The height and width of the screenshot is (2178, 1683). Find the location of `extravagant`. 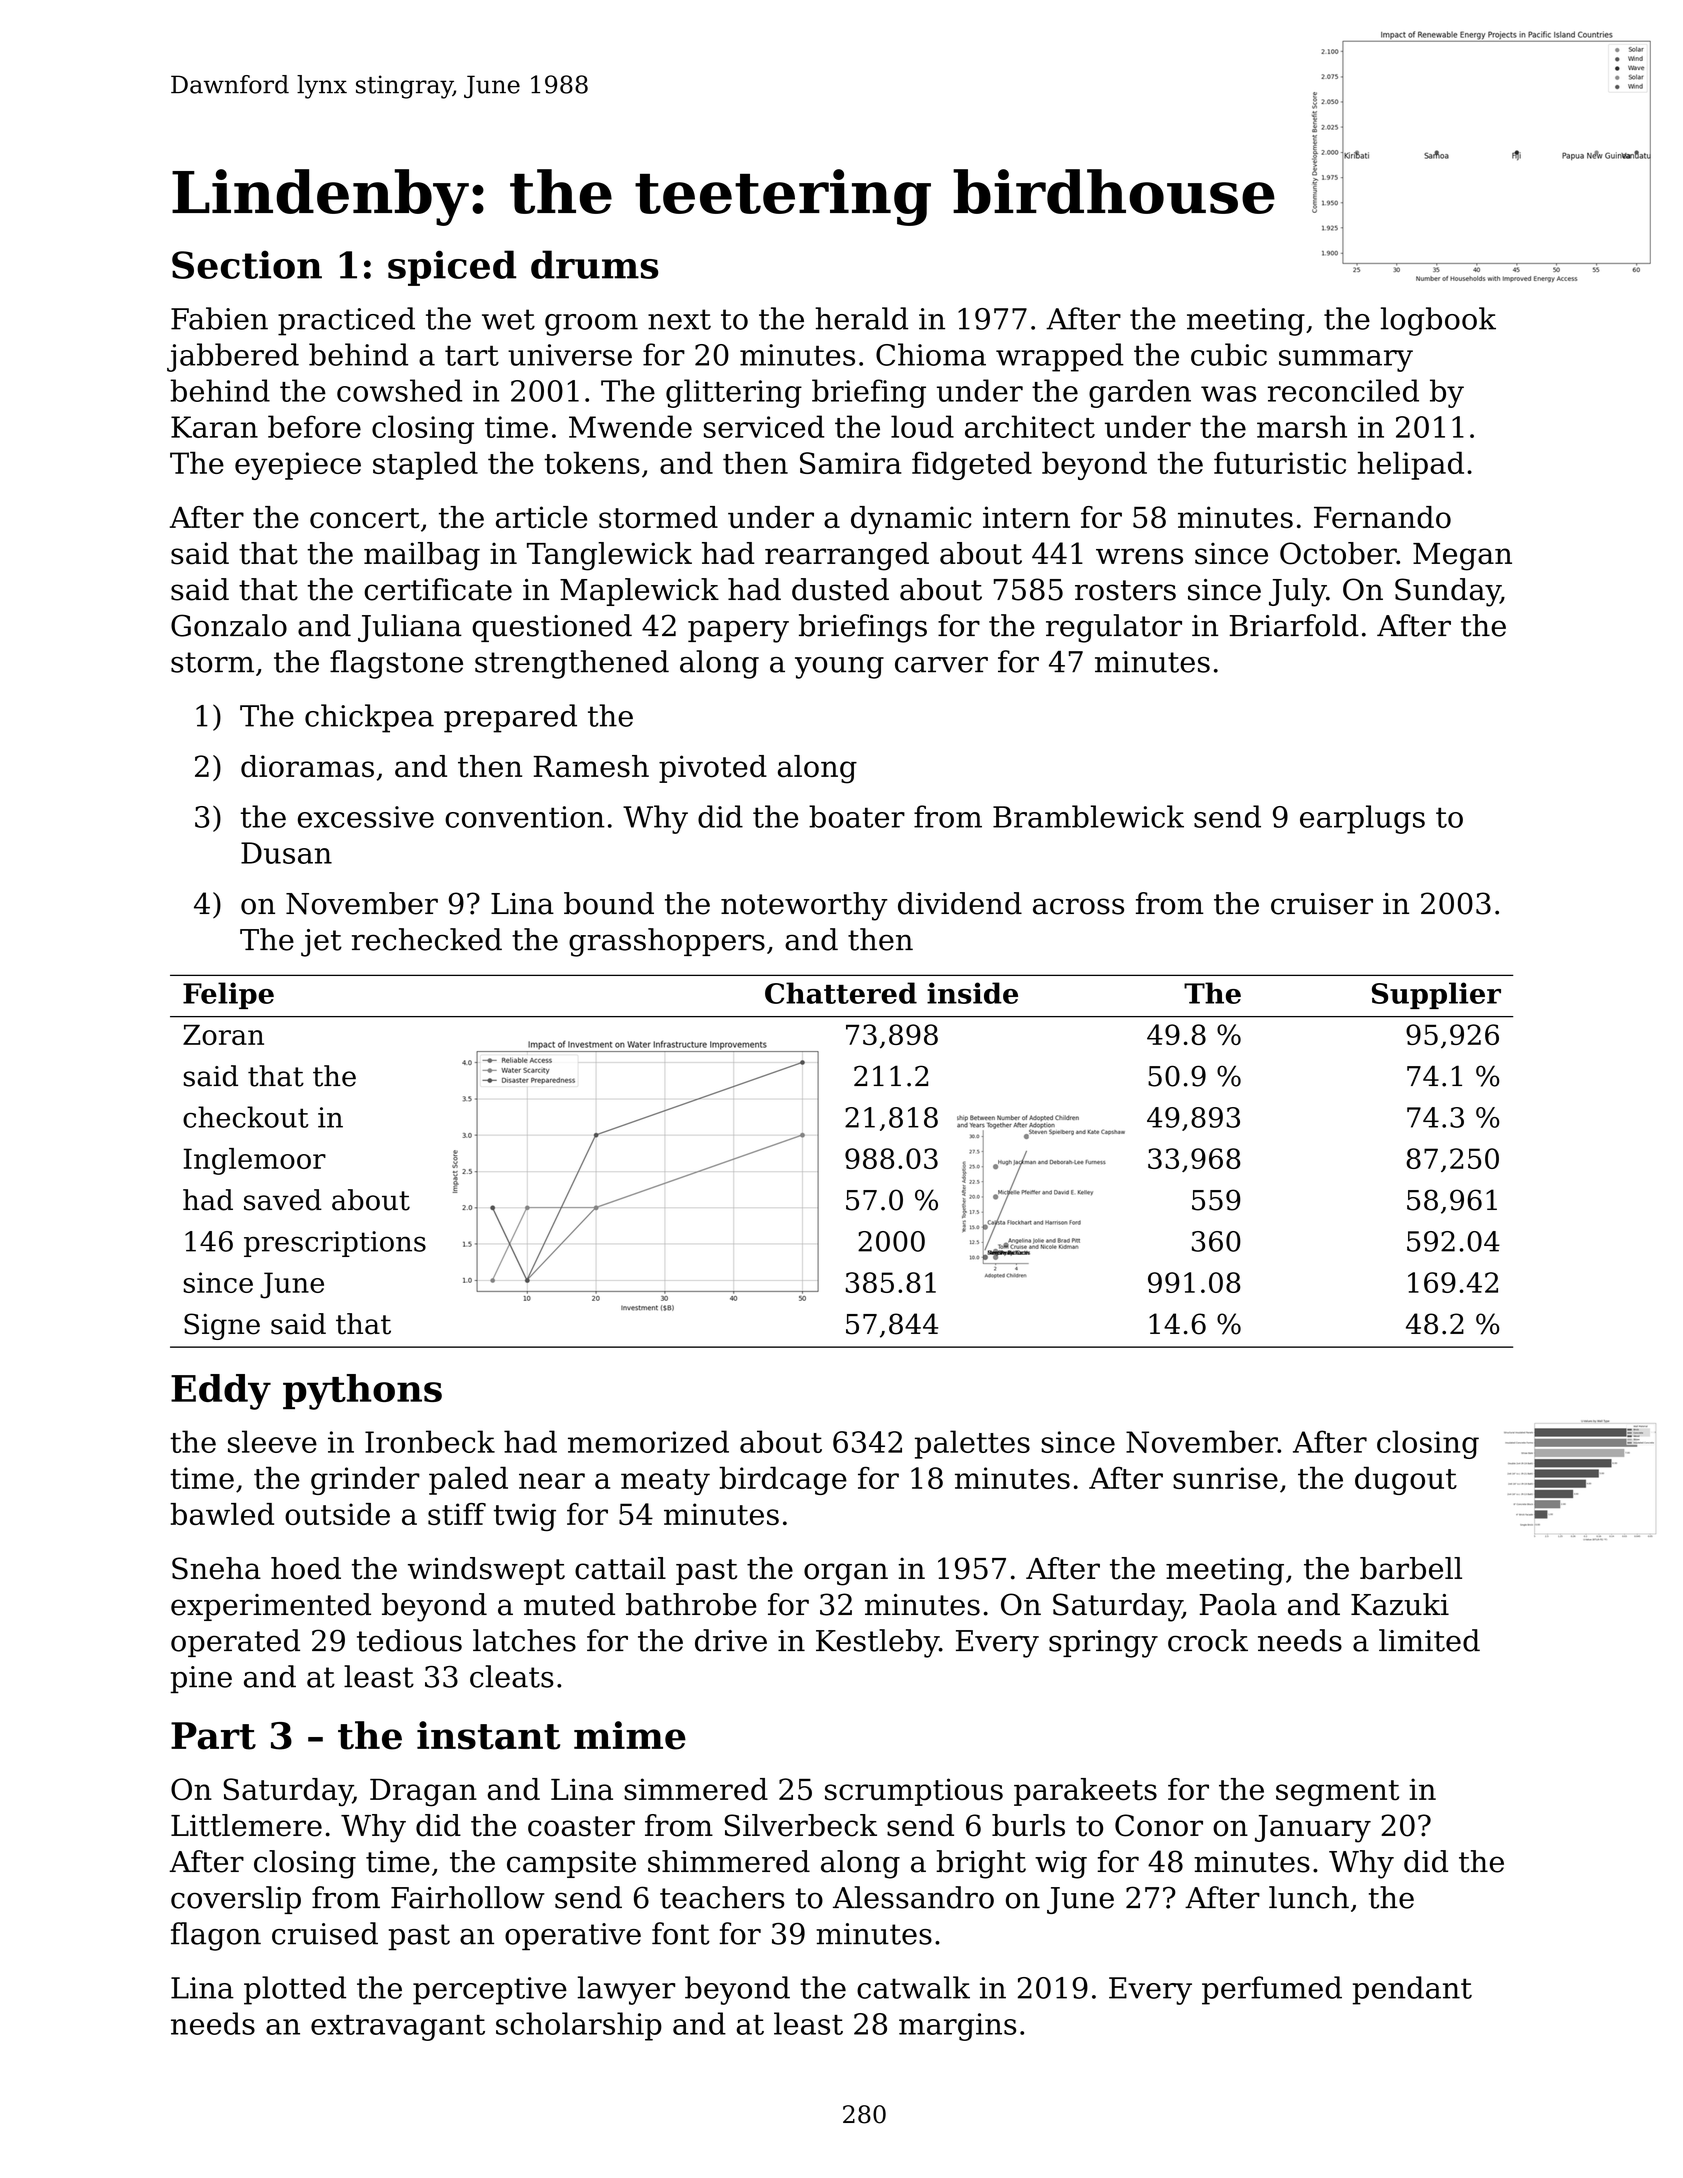

extravagant is located at coordinates (398, 2028).
